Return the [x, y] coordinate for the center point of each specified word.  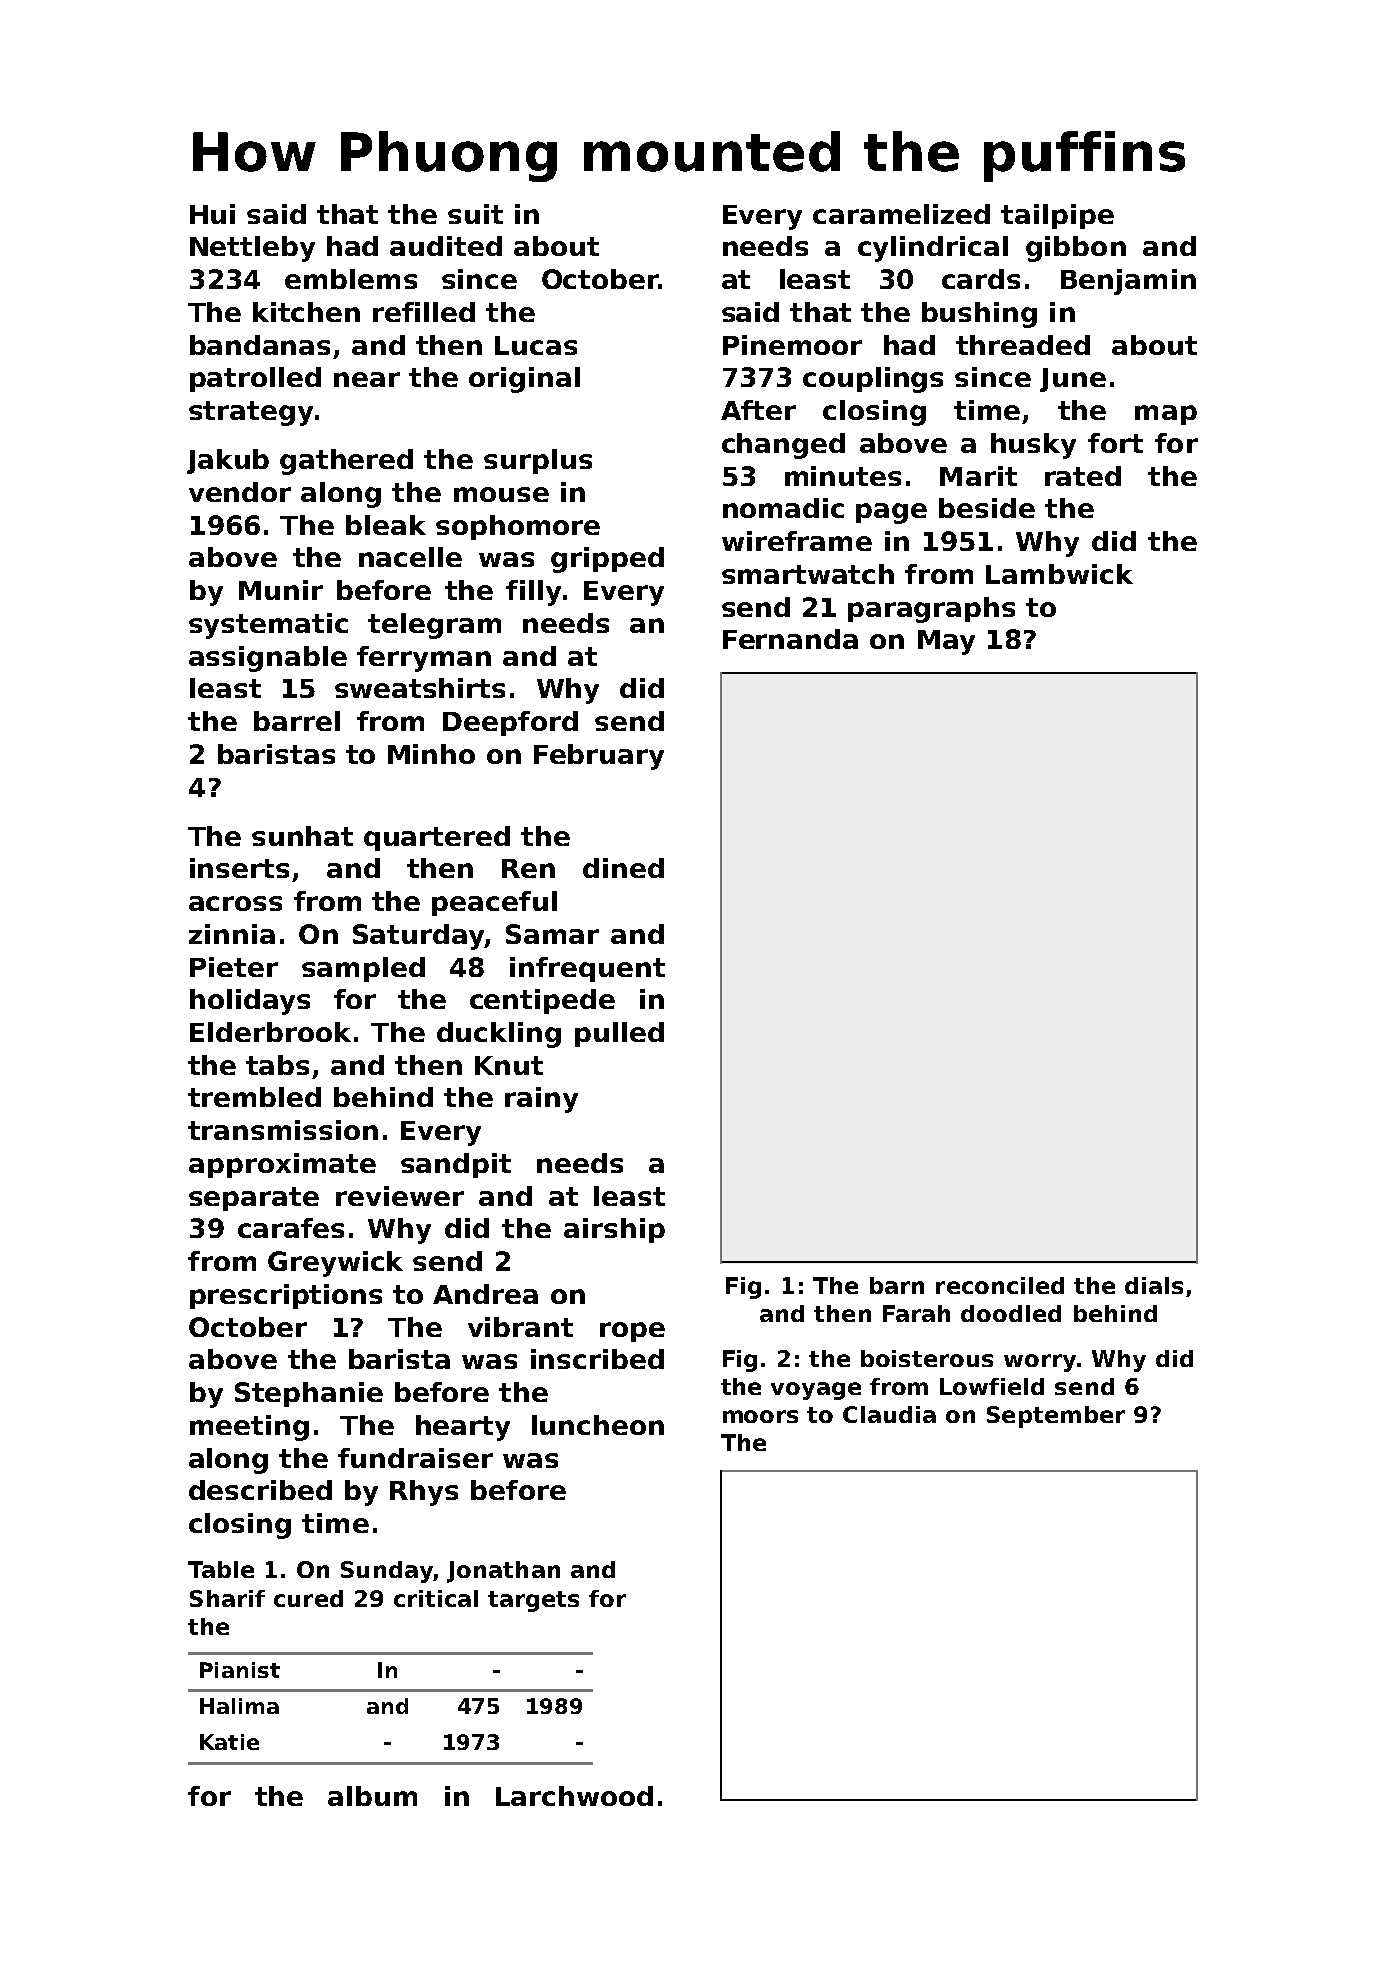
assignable [268, 659]
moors [760, 1416]
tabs [277, 1065]
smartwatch [808, 574]
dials [1154, 1285]
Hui [212, 214]
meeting [249, 1428]
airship [614, 1230]
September [1056, 1417]
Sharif [227, 1598]
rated [1083, 476]
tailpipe [1057, 216]
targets [533, 1601]
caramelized [901, 214]
